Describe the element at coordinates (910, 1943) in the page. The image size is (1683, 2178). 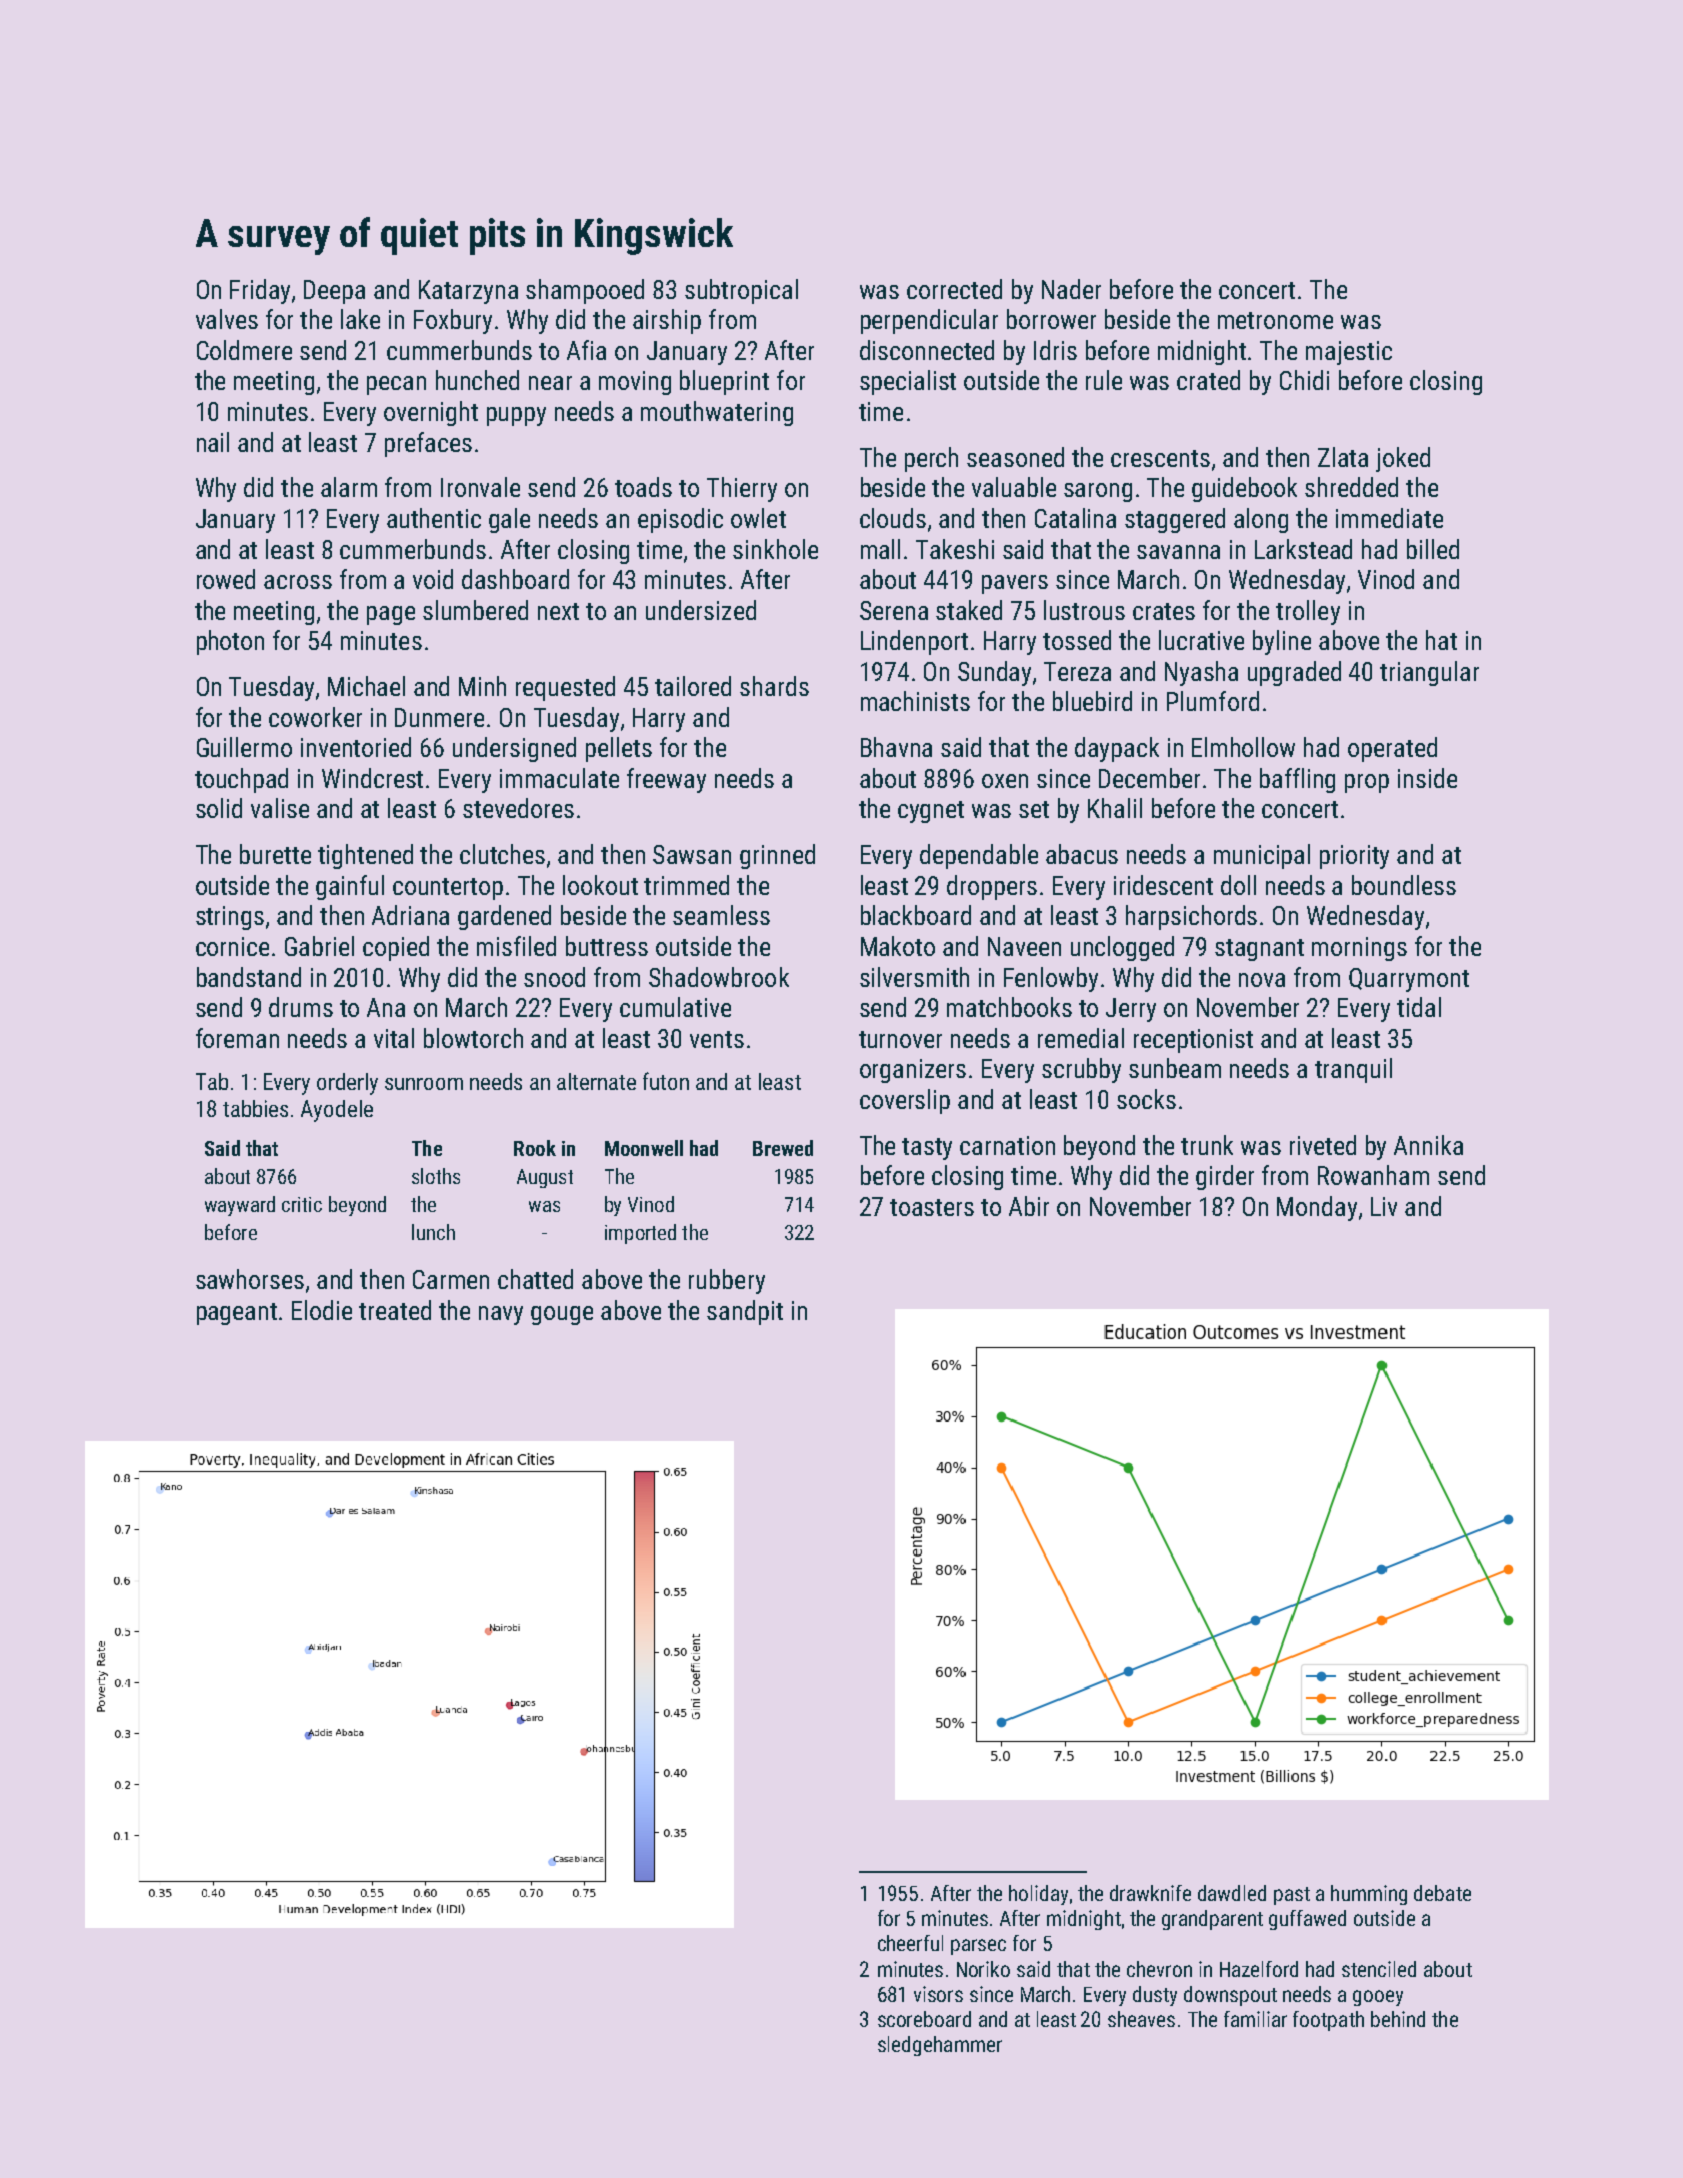
I see `cheerful` at that location.
